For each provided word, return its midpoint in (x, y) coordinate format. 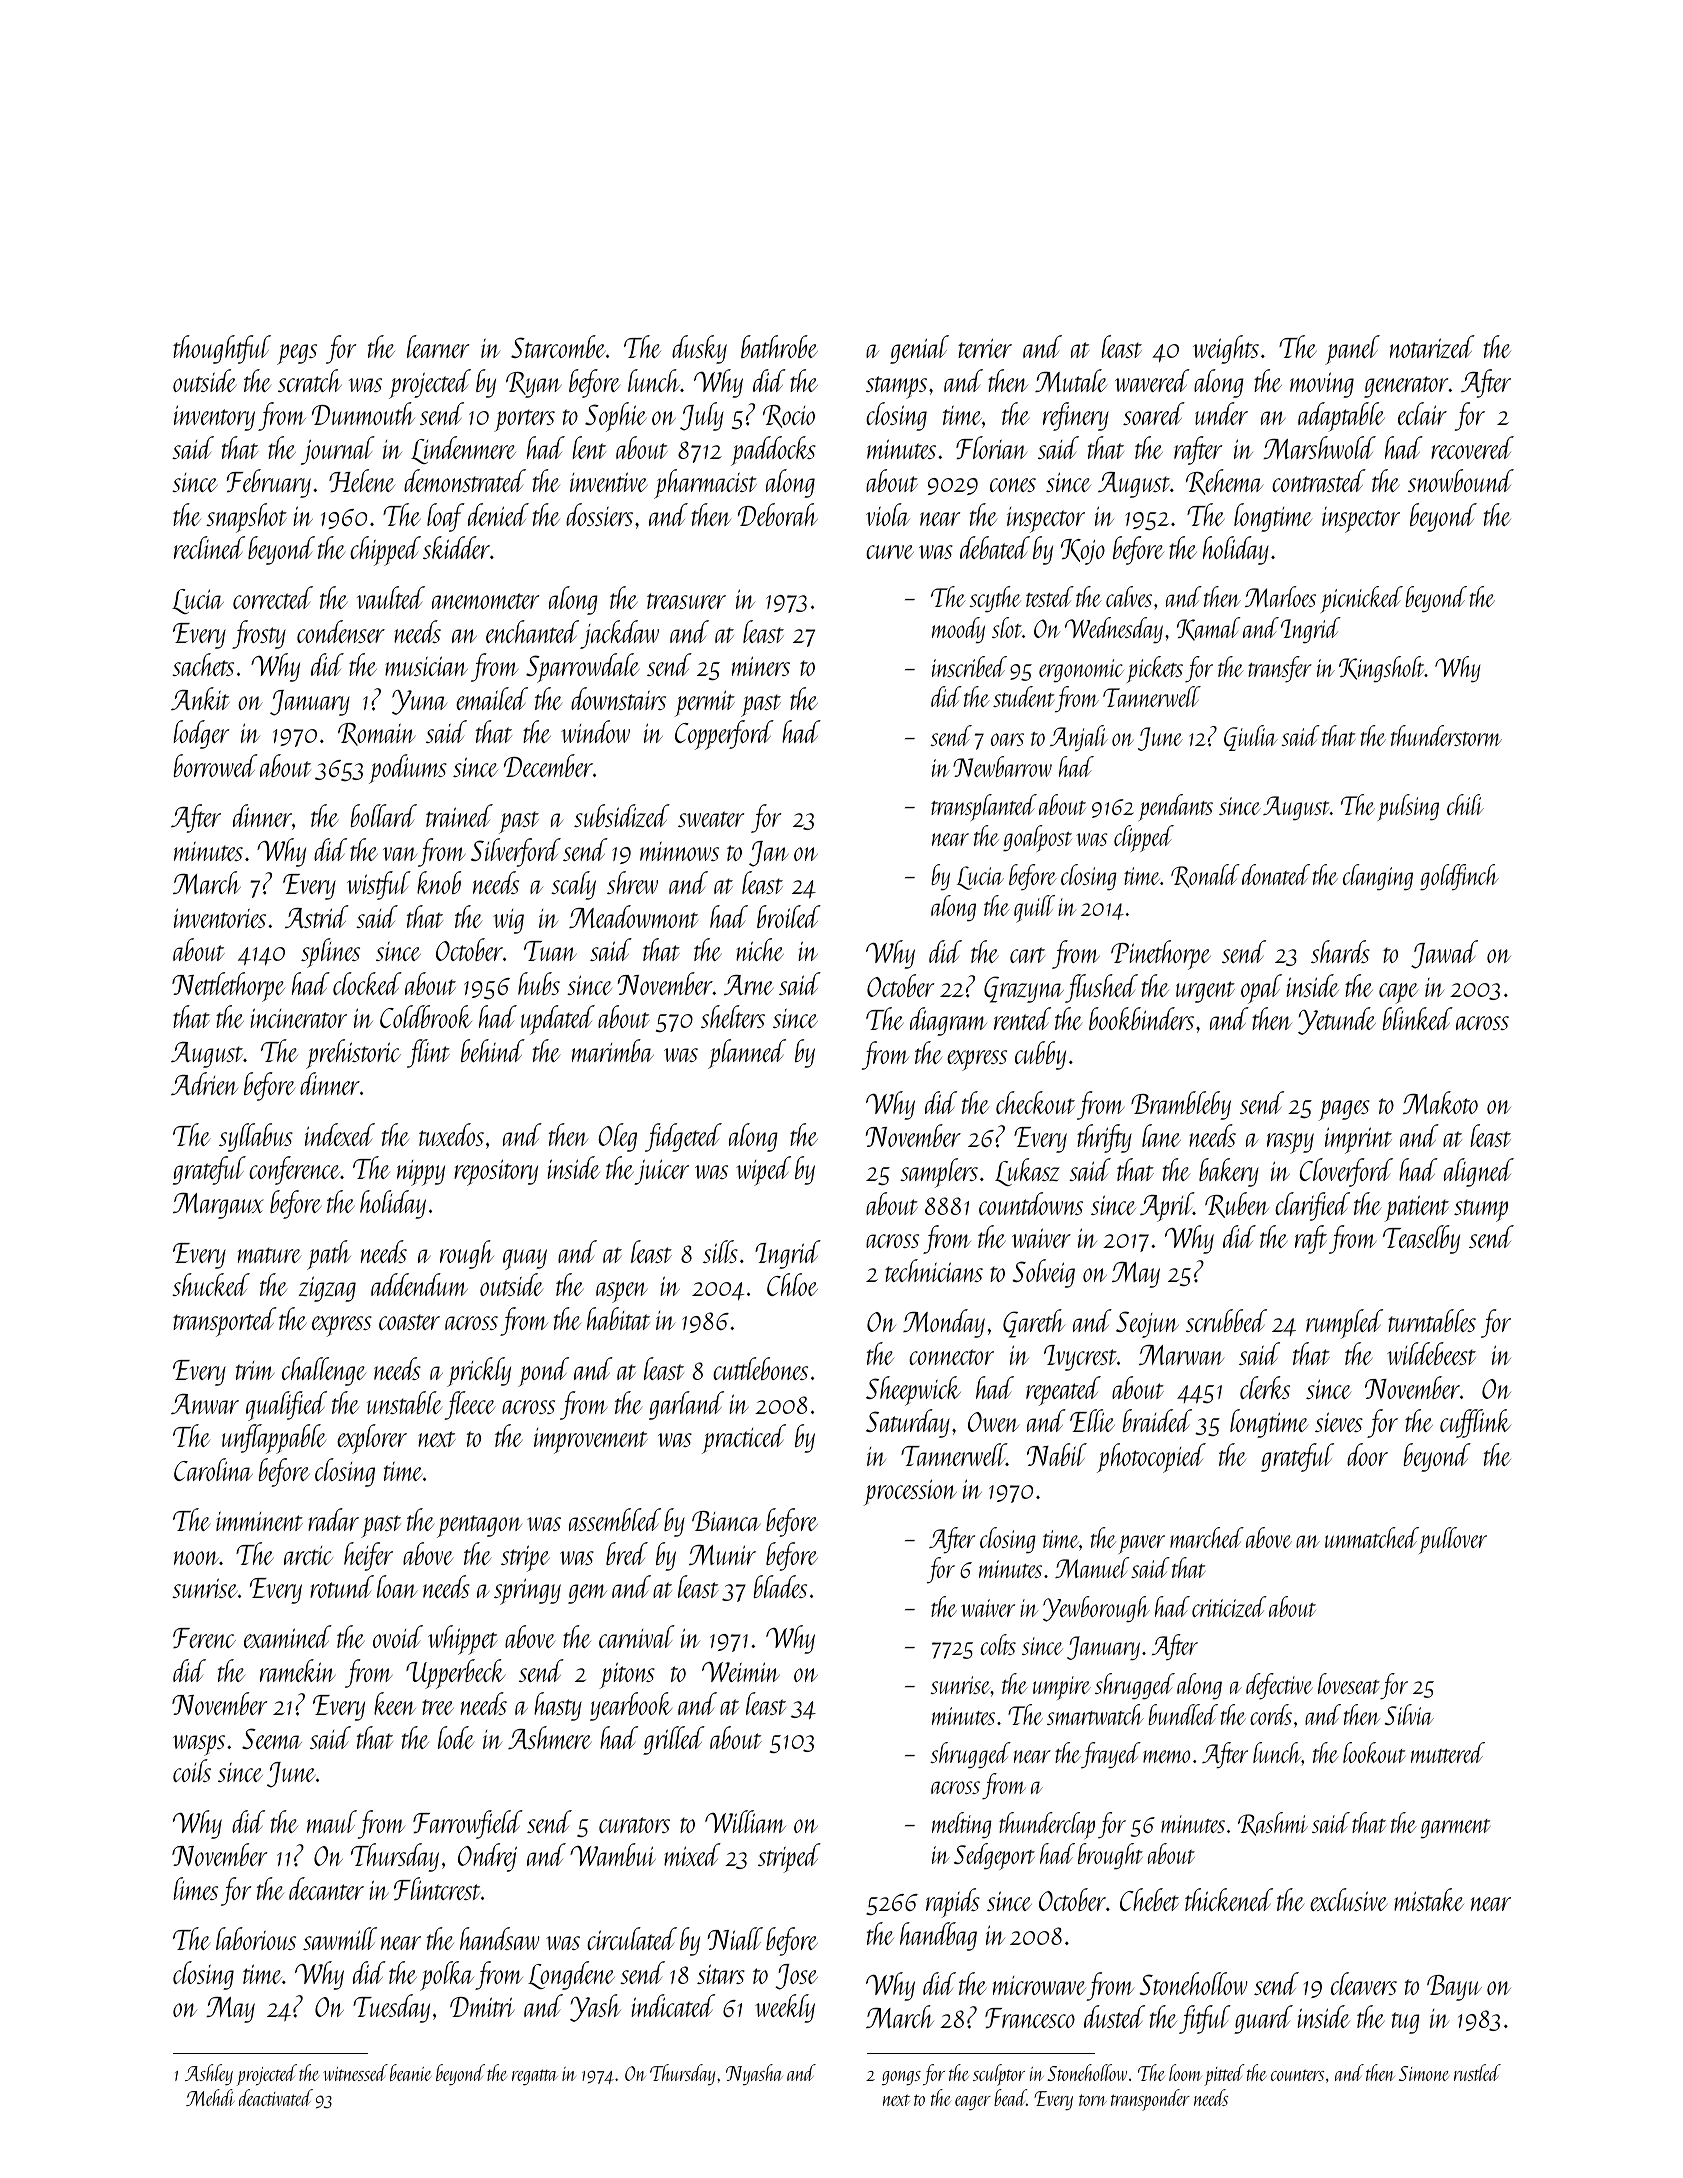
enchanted (532, 631)
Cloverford (1346, 1172)
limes (195, 1888)
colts (998, 1644)
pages (1344, 1110)
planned (747, 1054)
